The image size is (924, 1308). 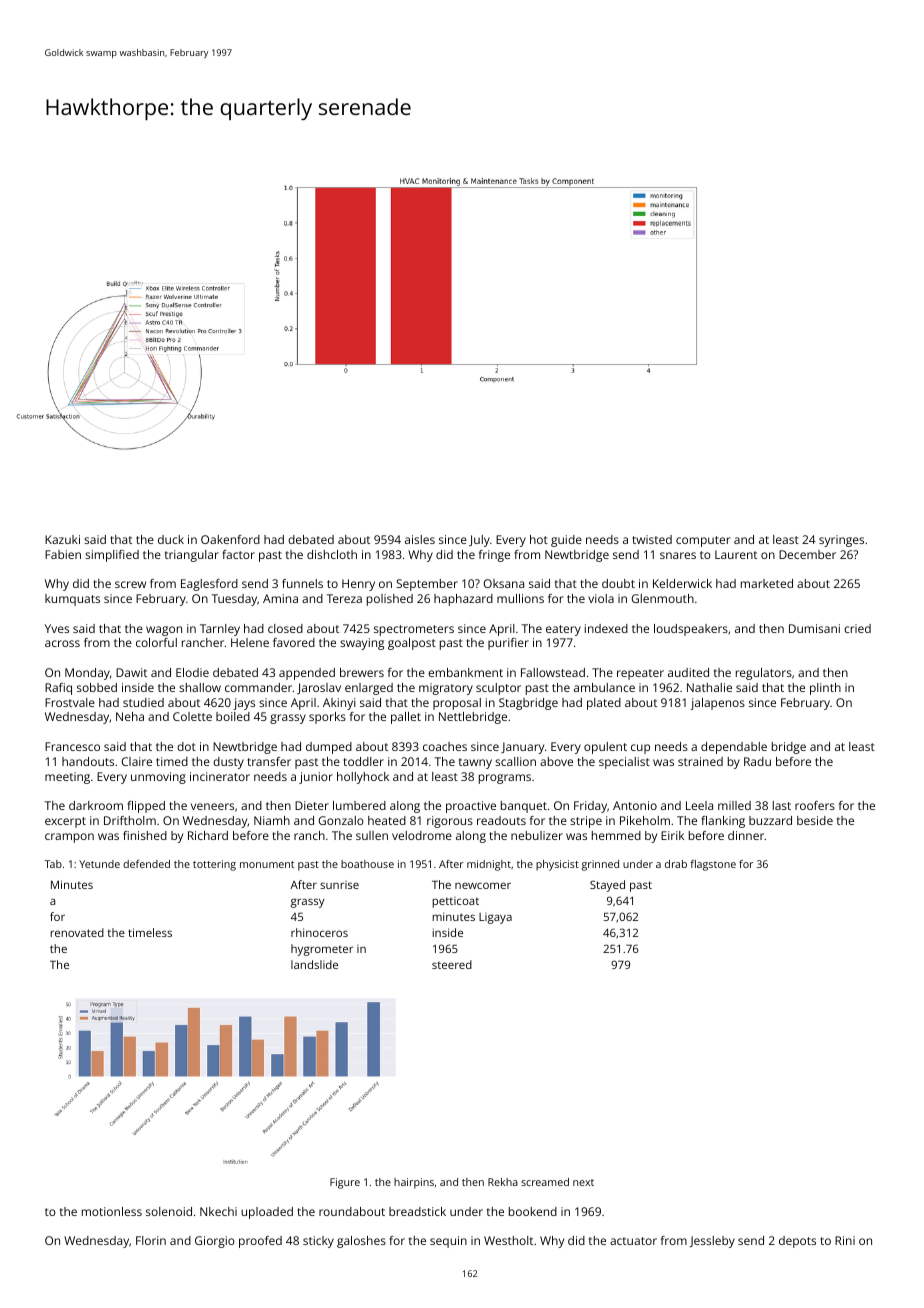 What do you see at coordinates (713, 865) in the screenshot?
I see `flagstone` at bounding box center [713, 865].
